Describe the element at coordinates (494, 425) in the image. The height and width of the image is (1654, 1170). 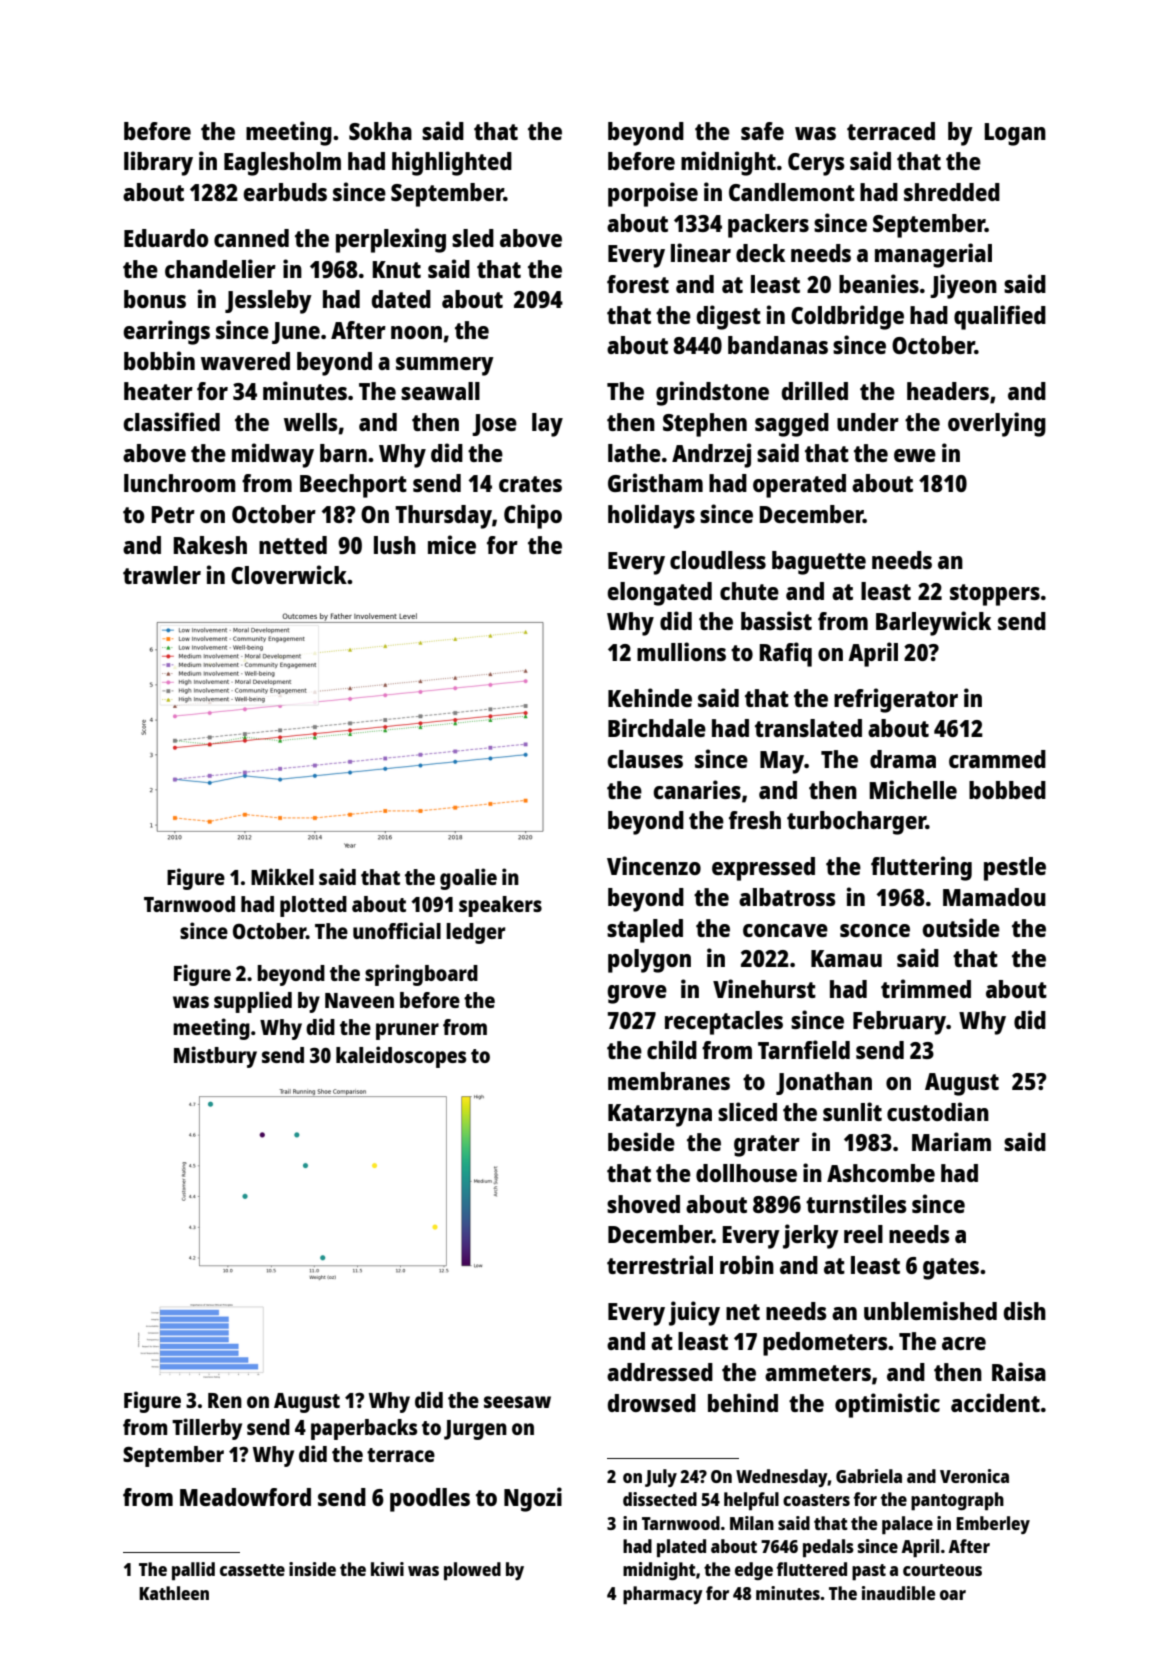
I see `Jose` at that location.
